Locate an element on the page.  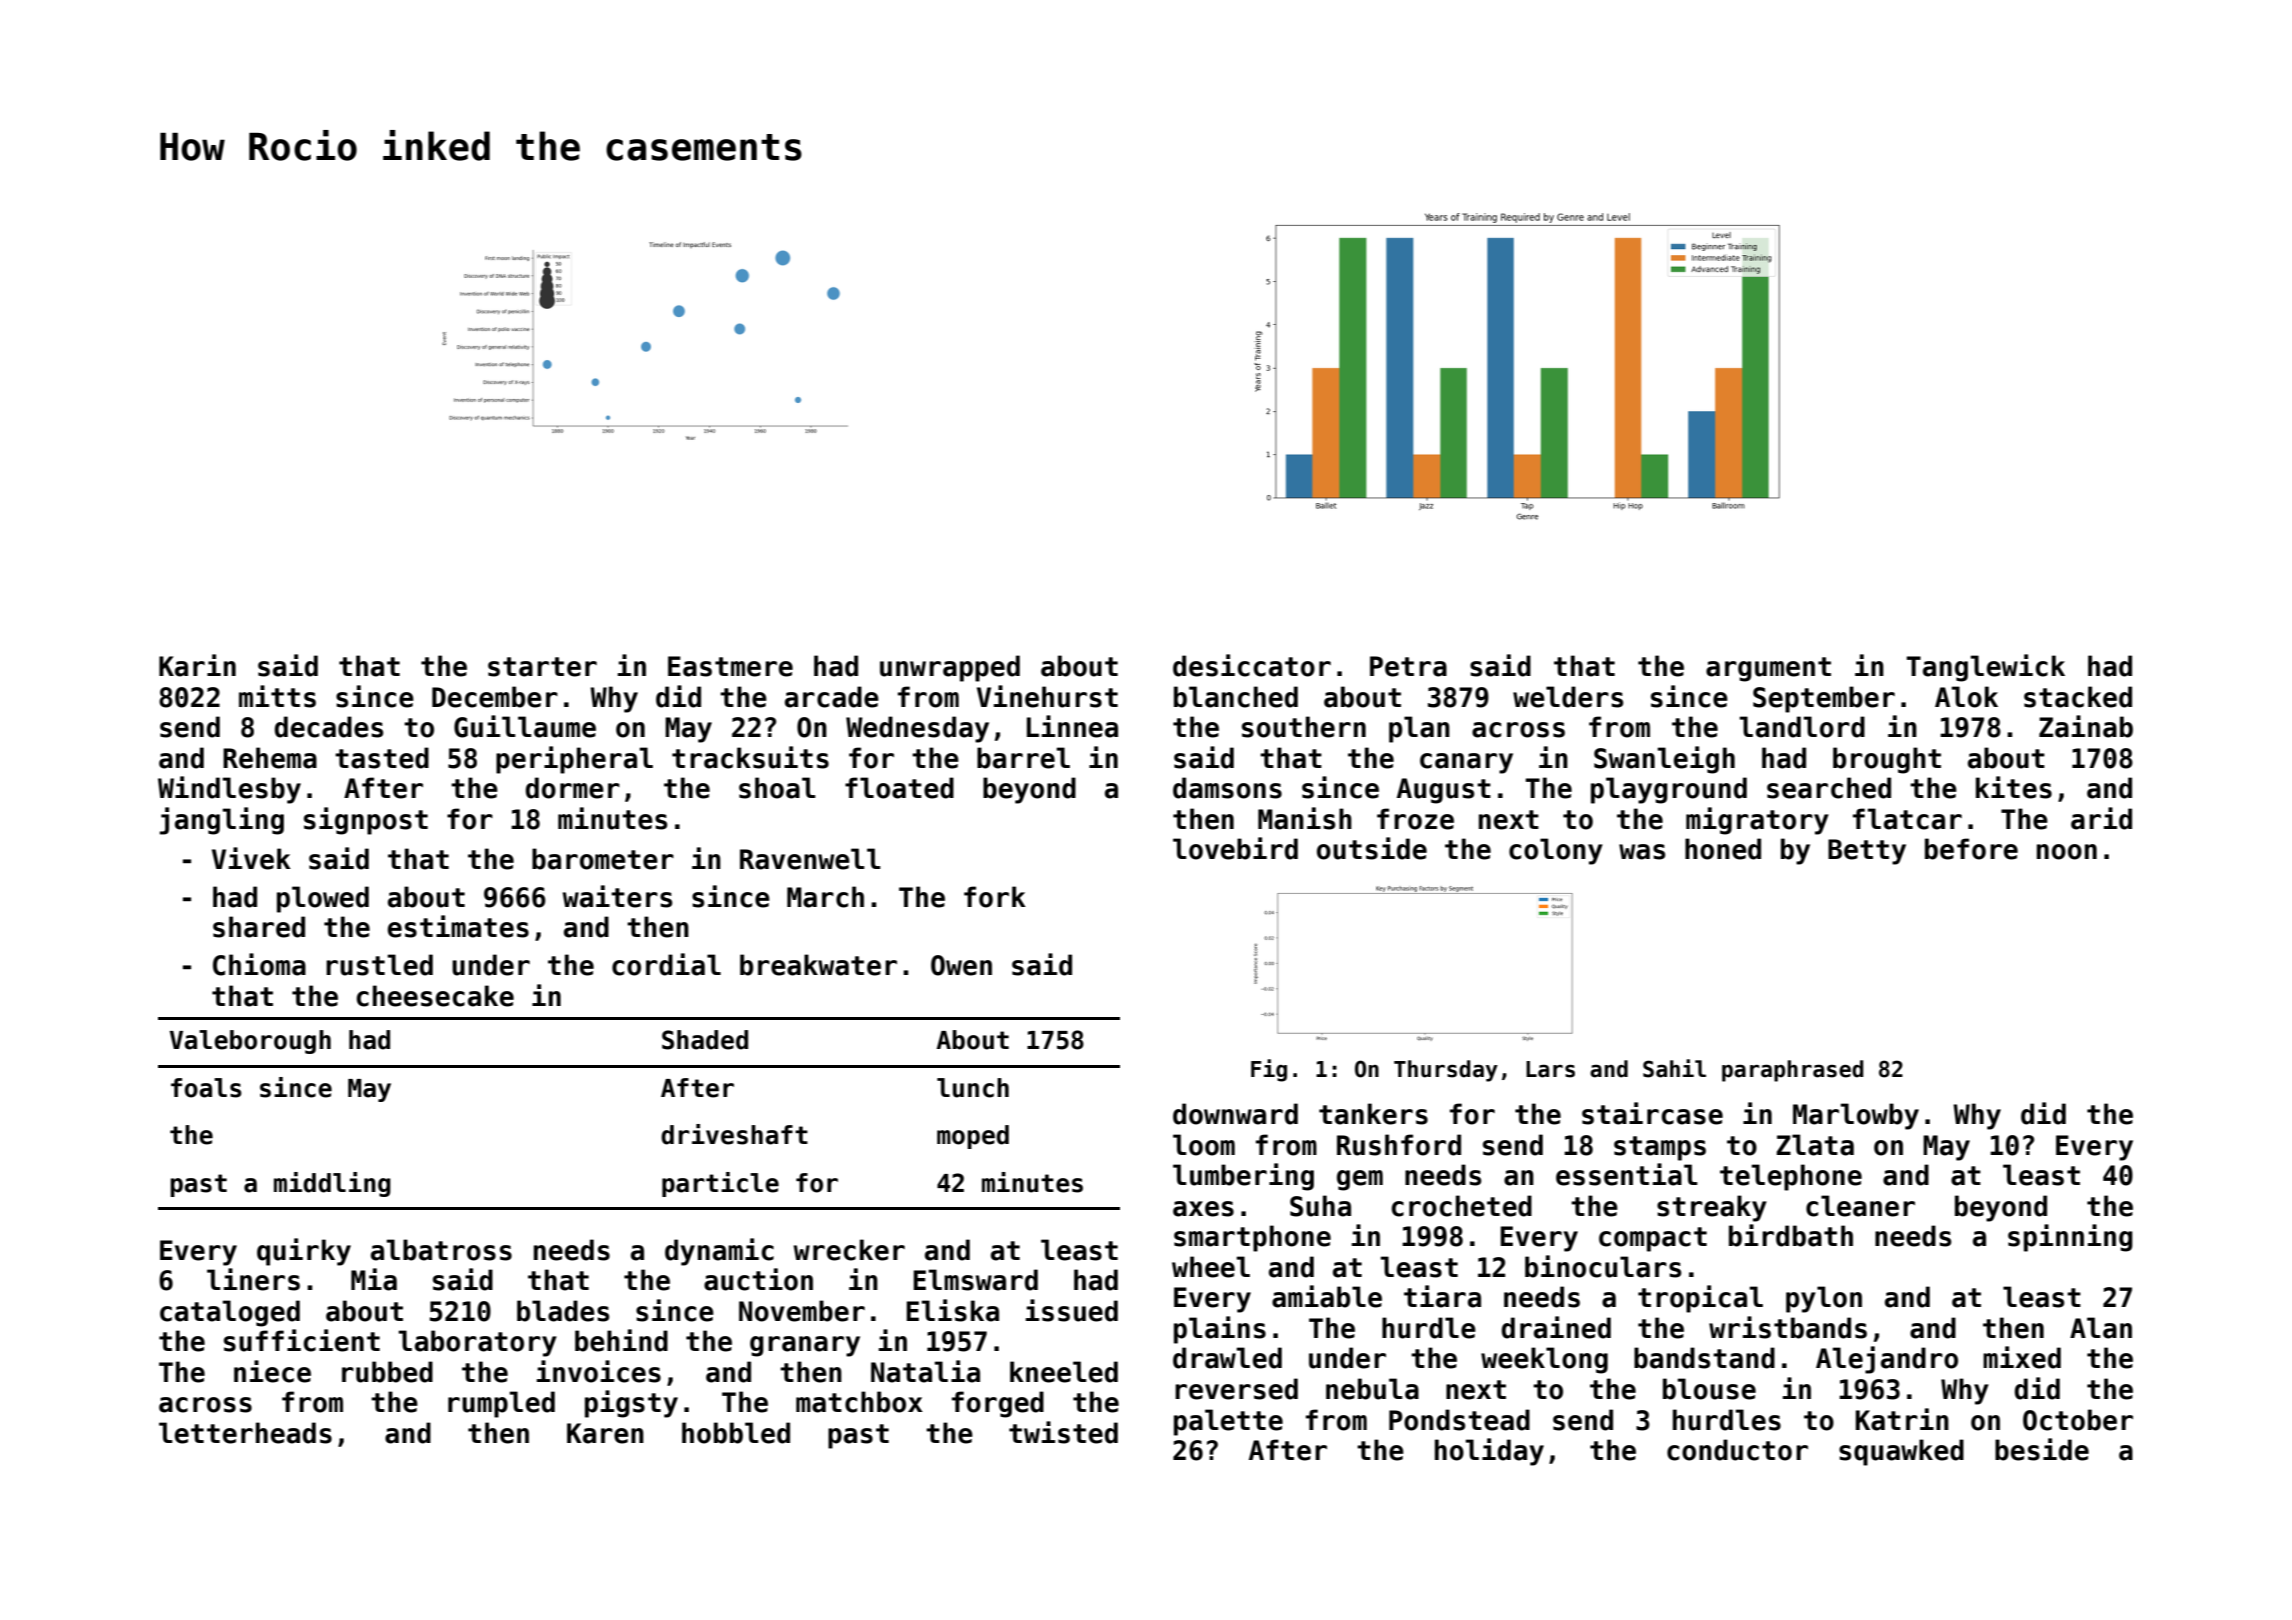
Owen is located at coordinates (961, 965).
